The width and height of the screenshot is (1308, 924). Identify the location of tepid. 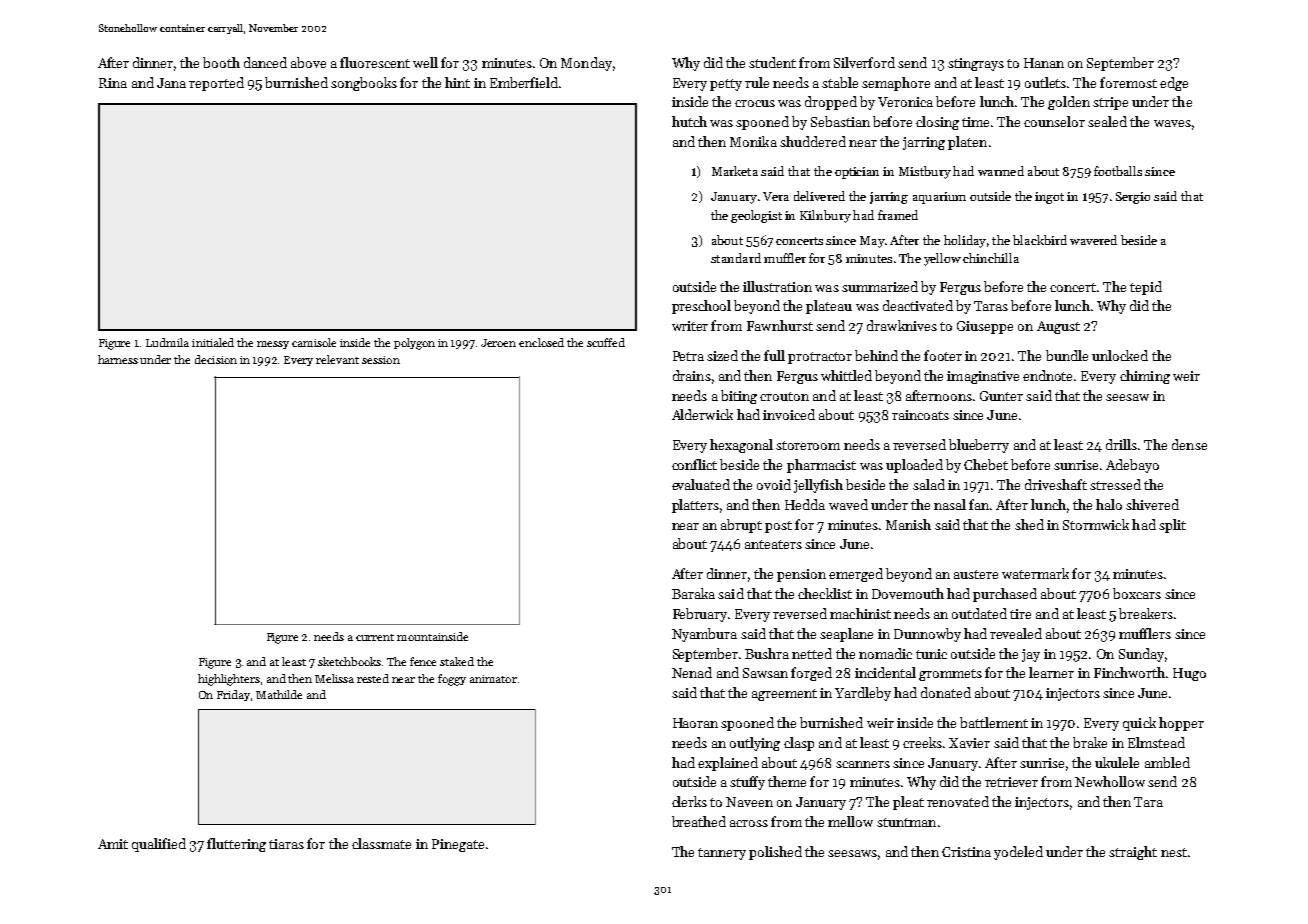
(1146, 288).
